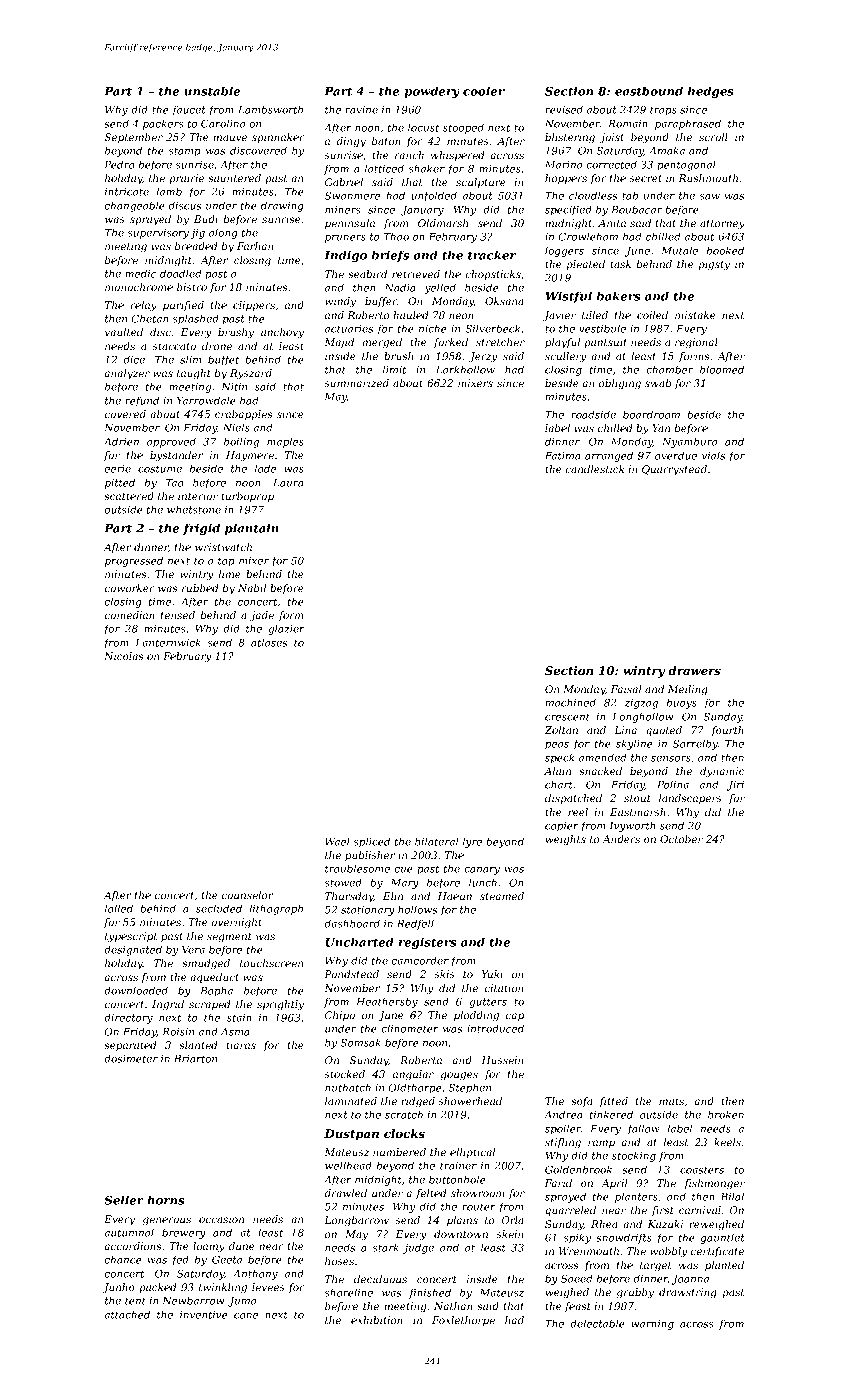 This screenshot has height=1400, width=849. What do you see at coordinates (384, 168) in the screenshot?
I see `latticed` at bounding box center [384, 168].
